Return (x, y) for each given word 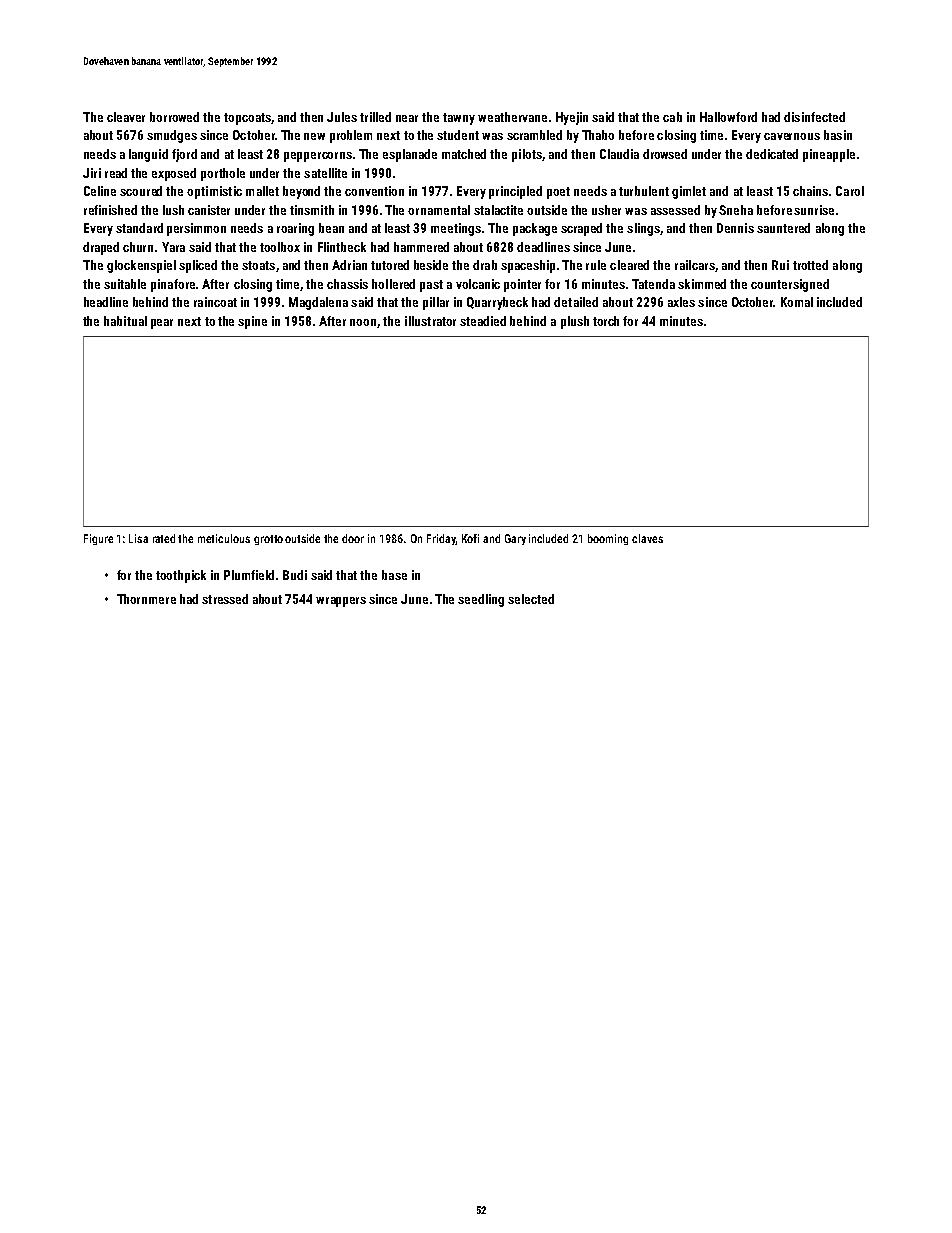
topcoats (247, 119)
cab (672, 117)
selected (531, 599)
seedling (481, 600)
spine (252, 322)
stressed (225, 599)
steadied (483, 321)
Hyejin (572, 118)
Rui (780, 265)
